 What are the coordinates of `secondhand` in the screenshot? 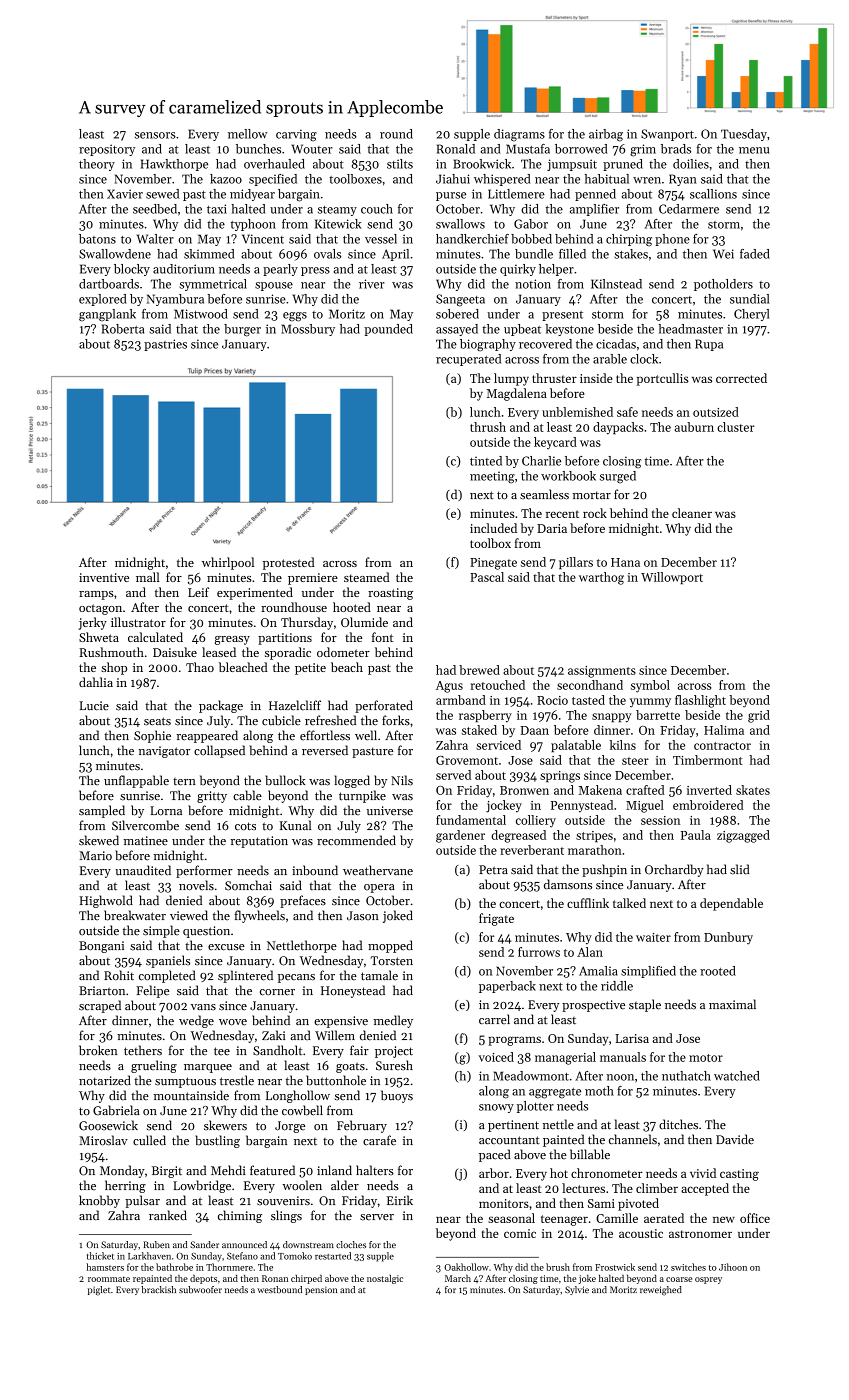 It's located at (590, 685).
